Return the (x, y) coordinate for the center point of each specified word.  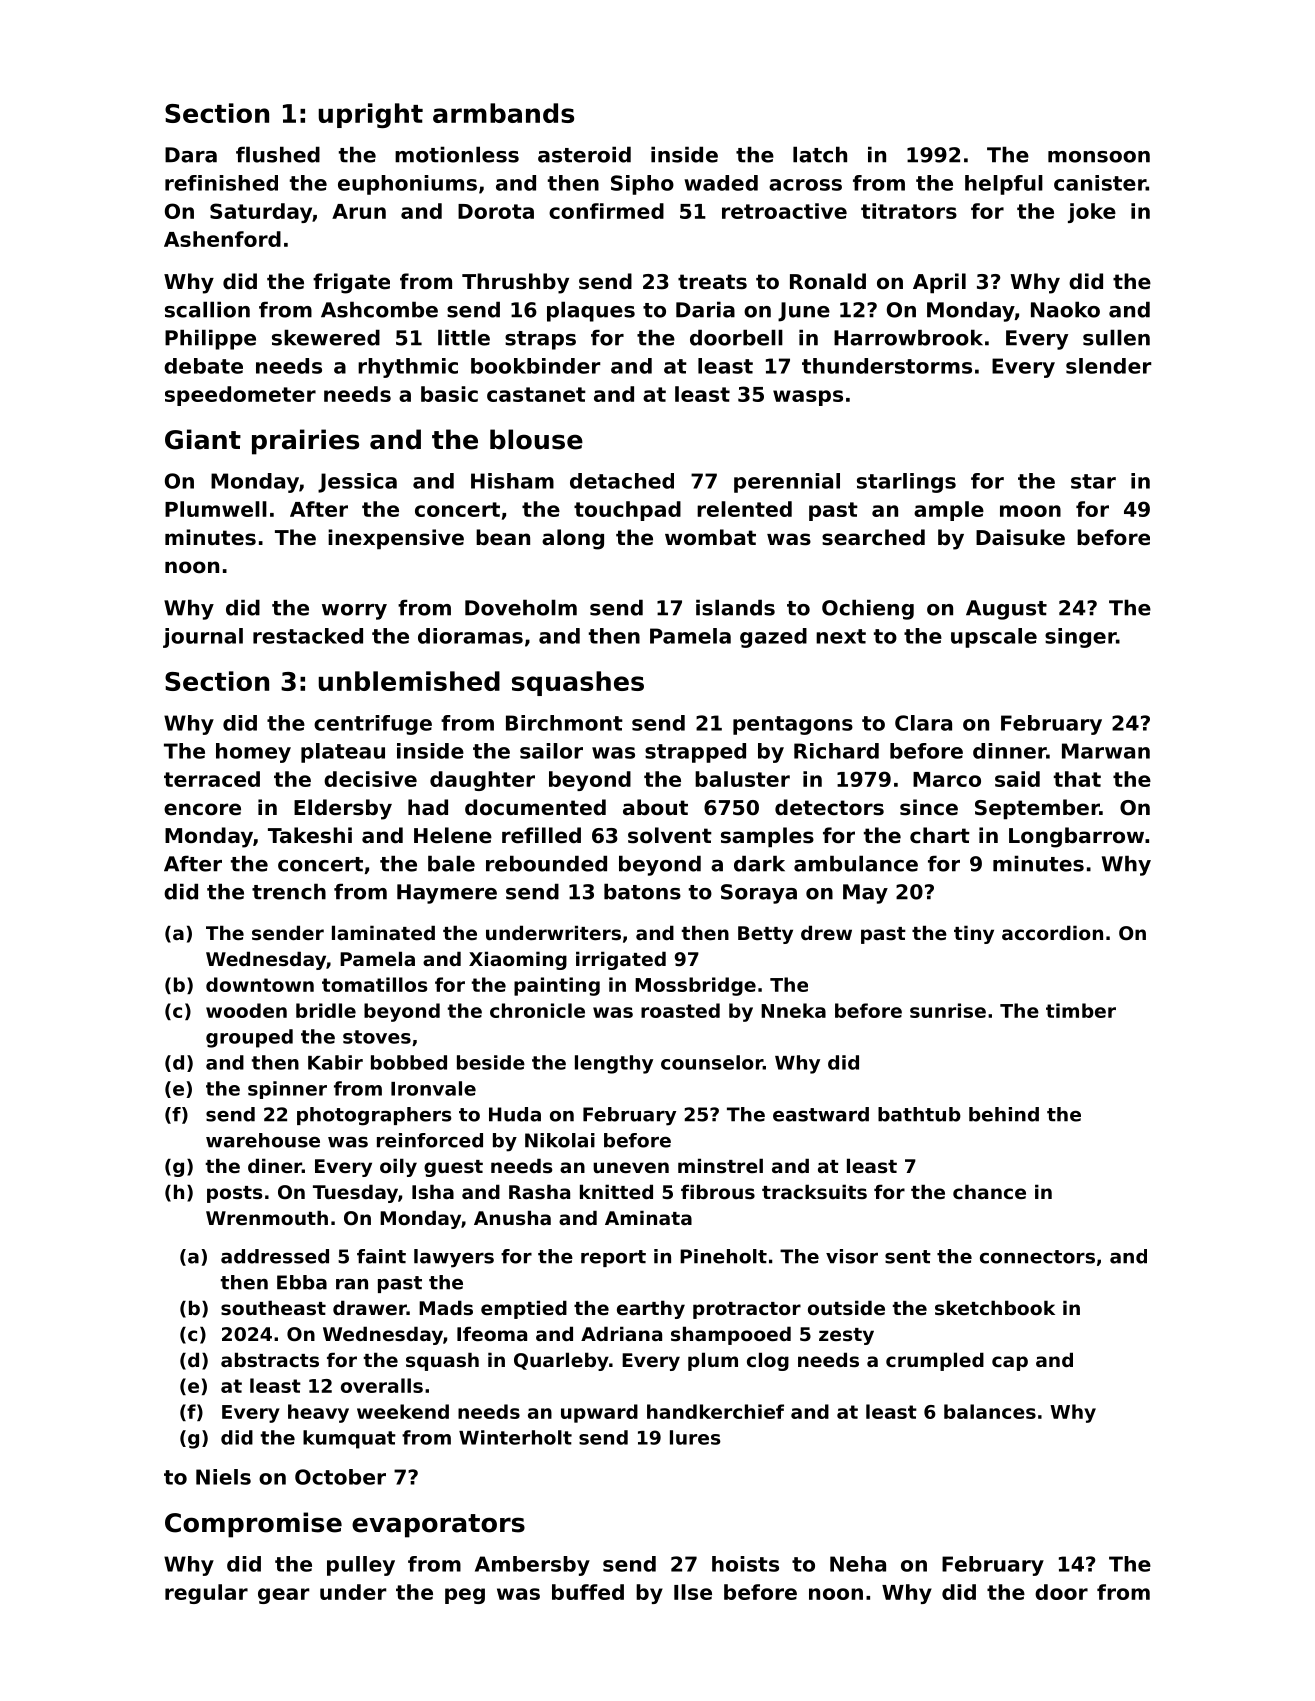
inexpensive (396, 539)
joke (1092, 213)
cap (1010, 1363)
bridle (326, 1010)
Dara (191, 155)
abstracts (270, 1360)
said (1017, 779)
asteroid (584, 154)
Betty (765, 935)
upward (599, 1413)
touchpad (627, 511)
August (1006, 610)
